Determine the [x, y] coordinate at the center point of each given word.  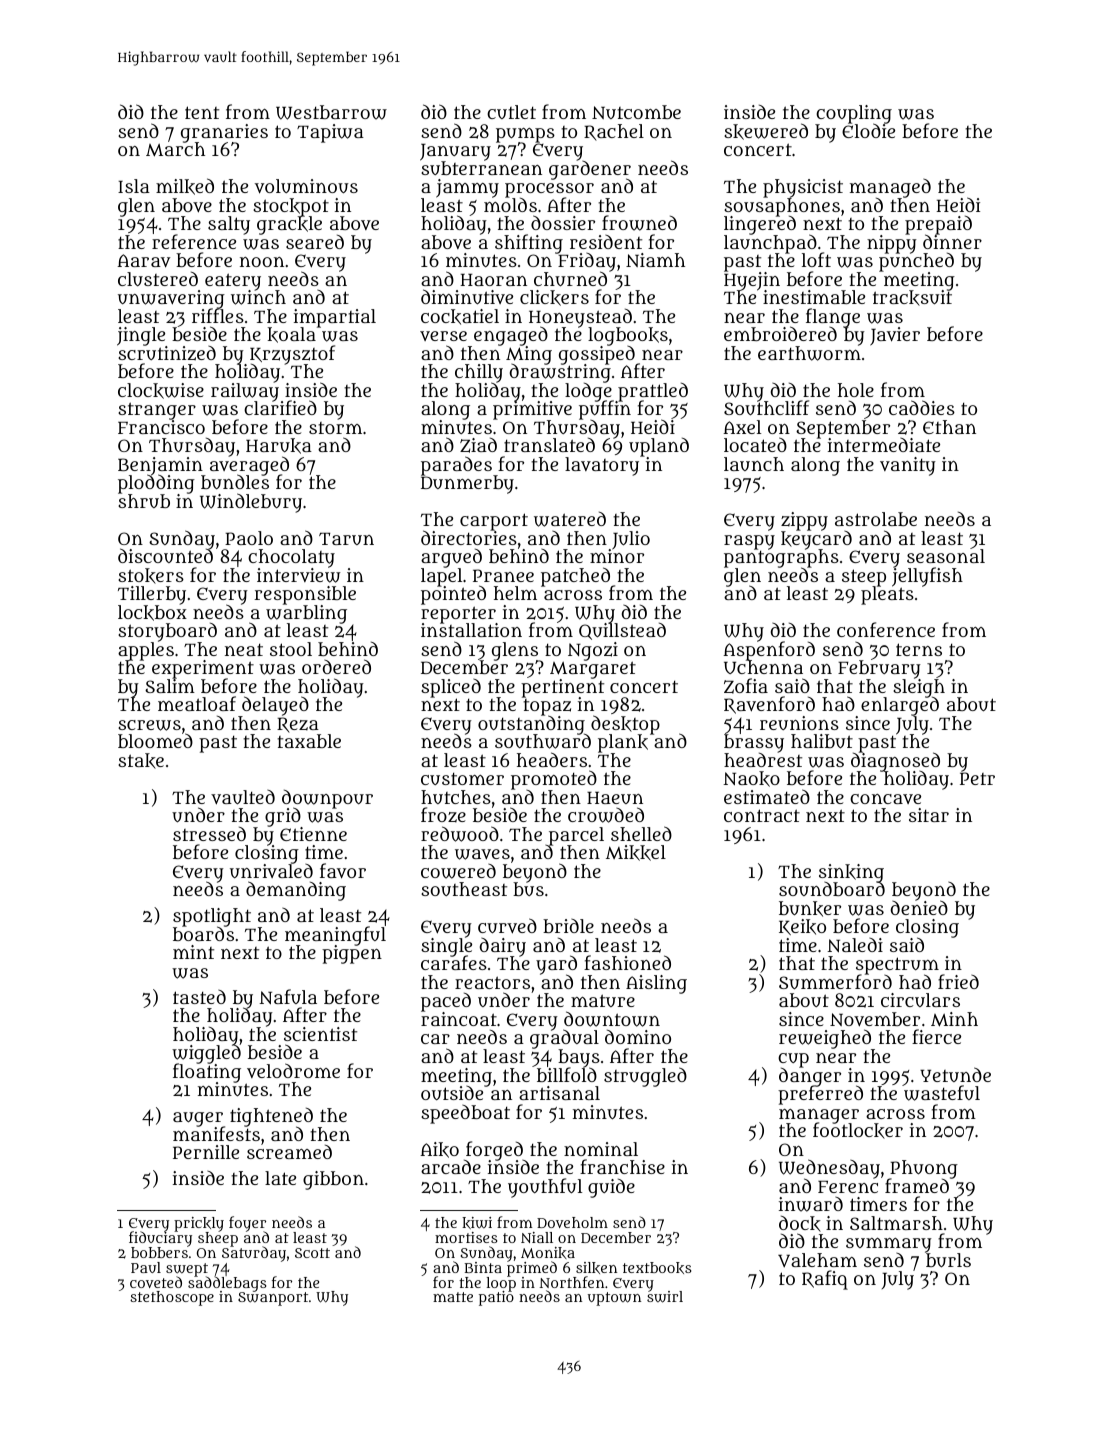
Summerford [835, 982]
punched [916, 263]
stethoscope [172, 1298]
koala [292, 335]
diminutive [467, 297]
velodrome [293, 1070]
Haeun [615, 798]
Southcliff [766, 409]
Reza [298, 725]
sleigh [919, 688]
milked [185, 186]
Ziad [478, 445]
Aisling [656, 984]
